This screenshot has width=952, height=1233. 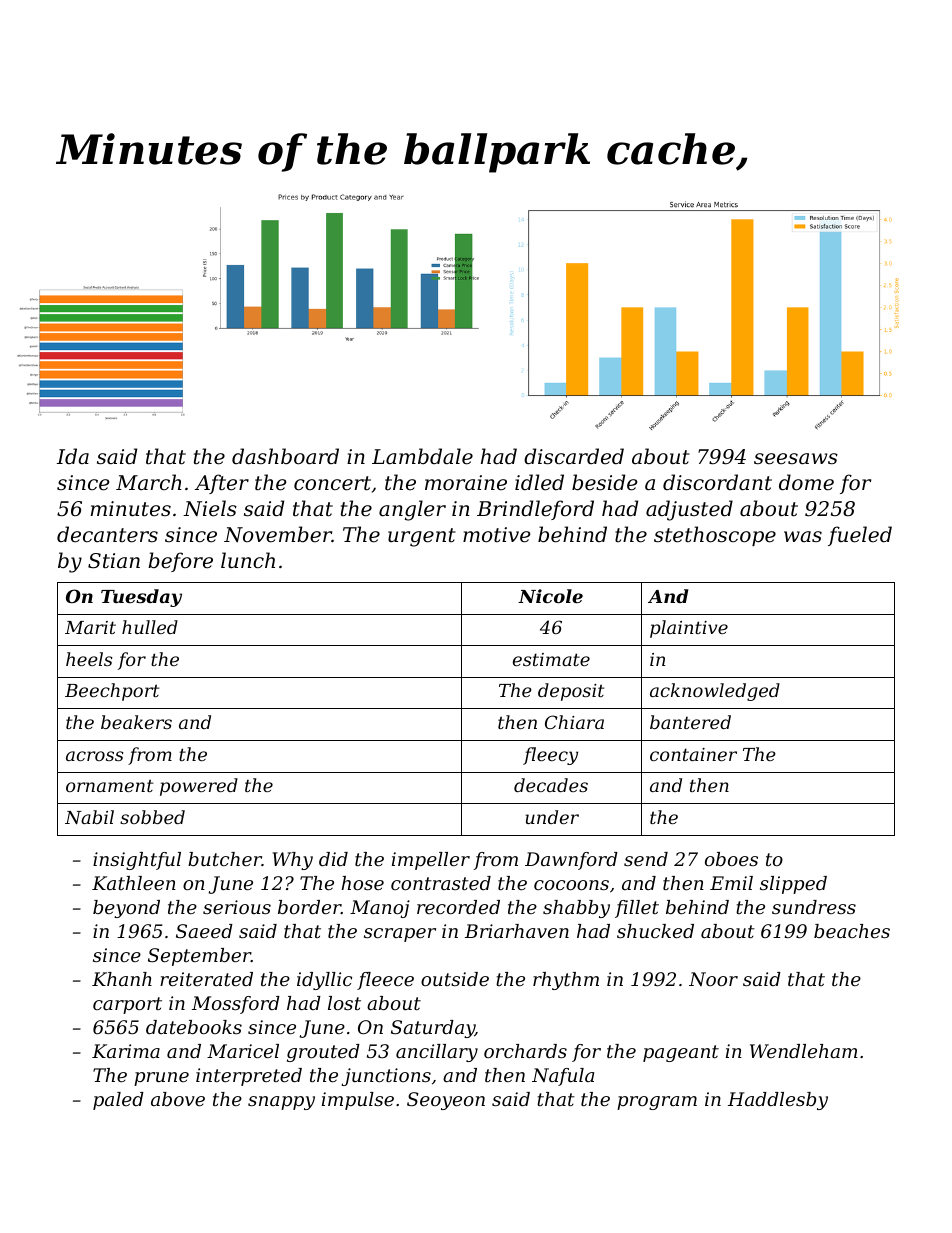 What do you see at coordinates (107, 534) in the screenshot?
I see `decanters` at bounding box center [107, 534].
